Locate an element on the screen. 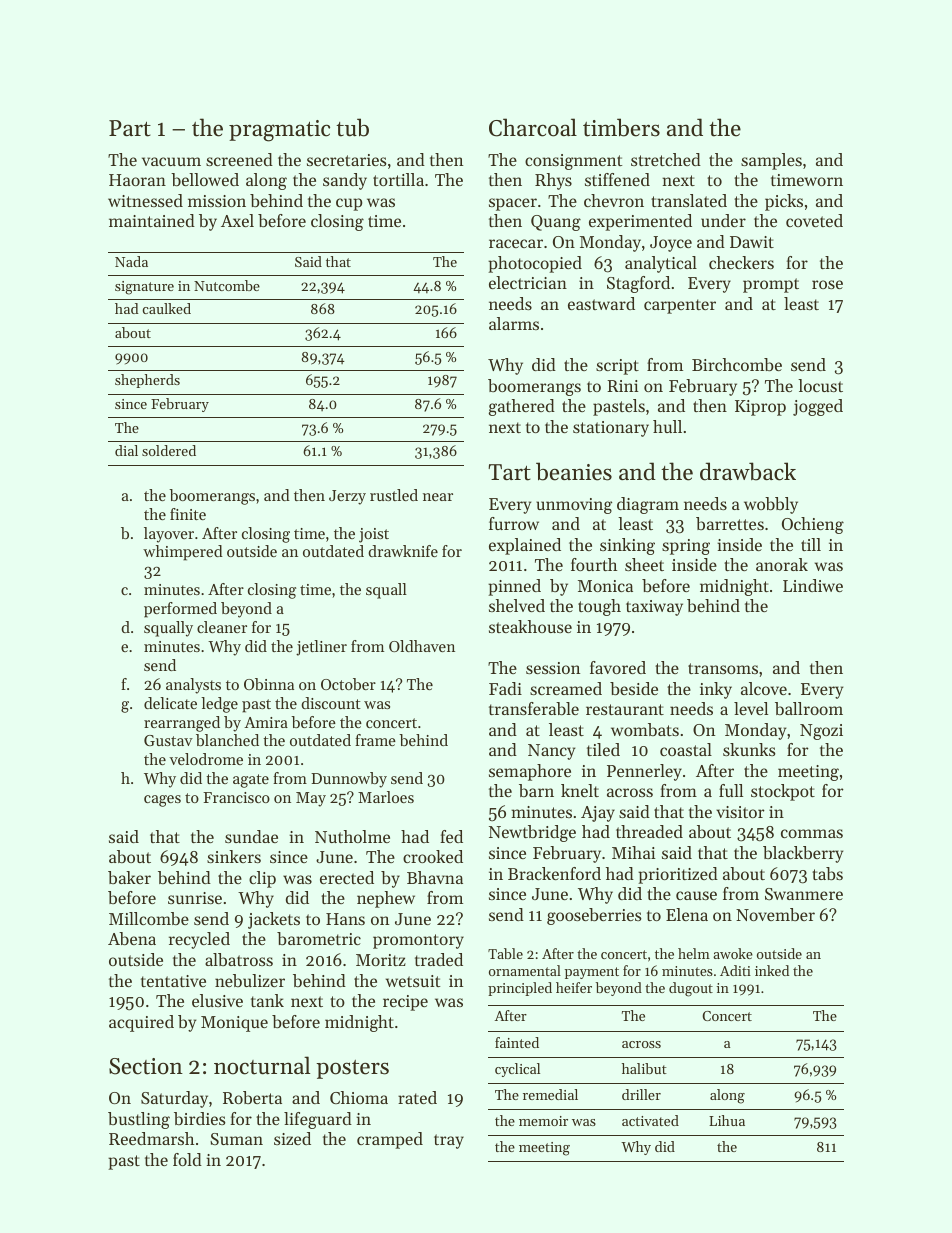  cup is located at coordinates (349, 204).
